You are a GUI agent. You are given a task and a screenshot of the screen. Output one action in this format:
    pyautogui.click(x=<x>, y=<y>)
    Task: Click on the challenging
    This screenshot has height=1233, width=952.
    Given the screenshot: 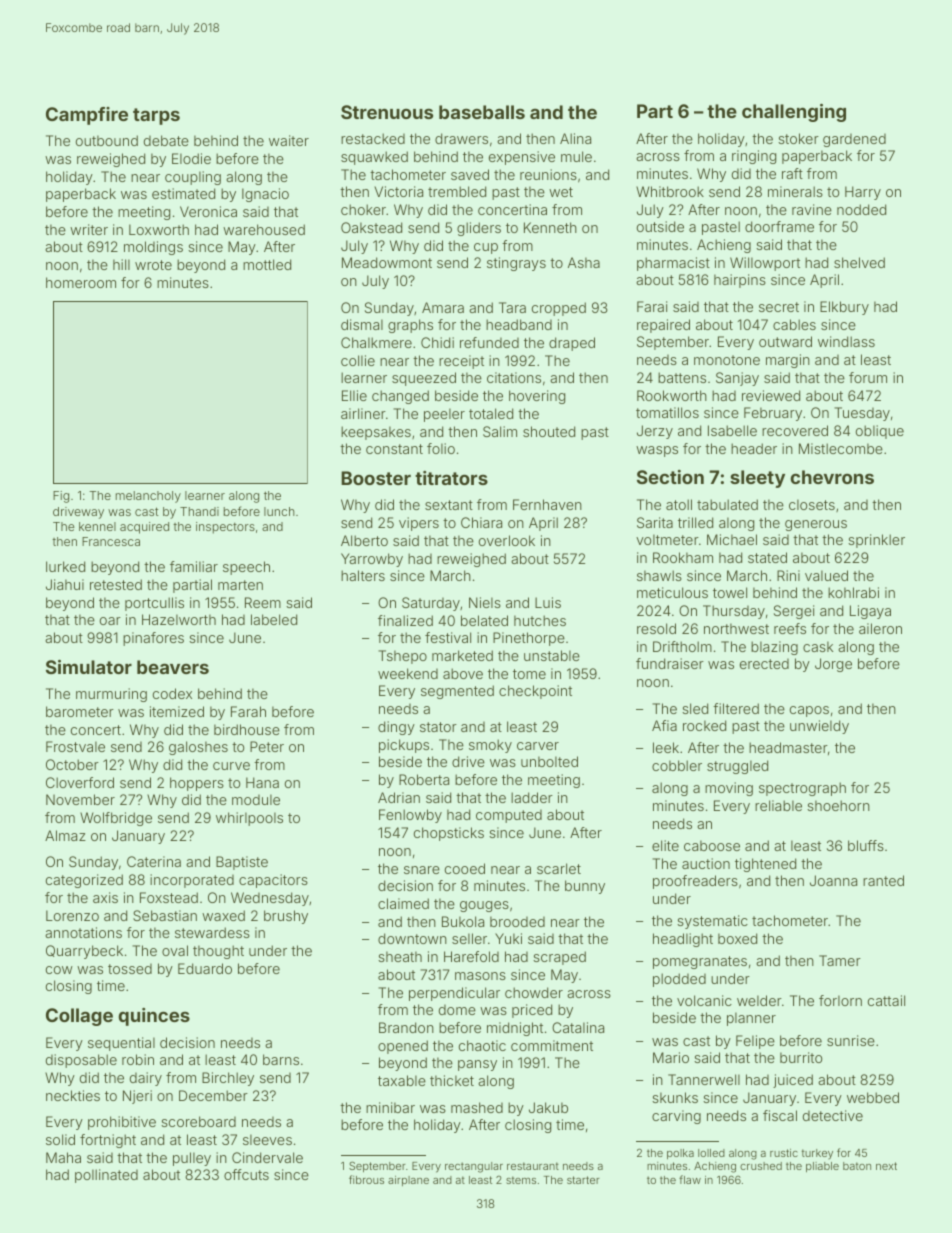 What is the action you would take?
    pyautogui.click(x=794, y=113)
